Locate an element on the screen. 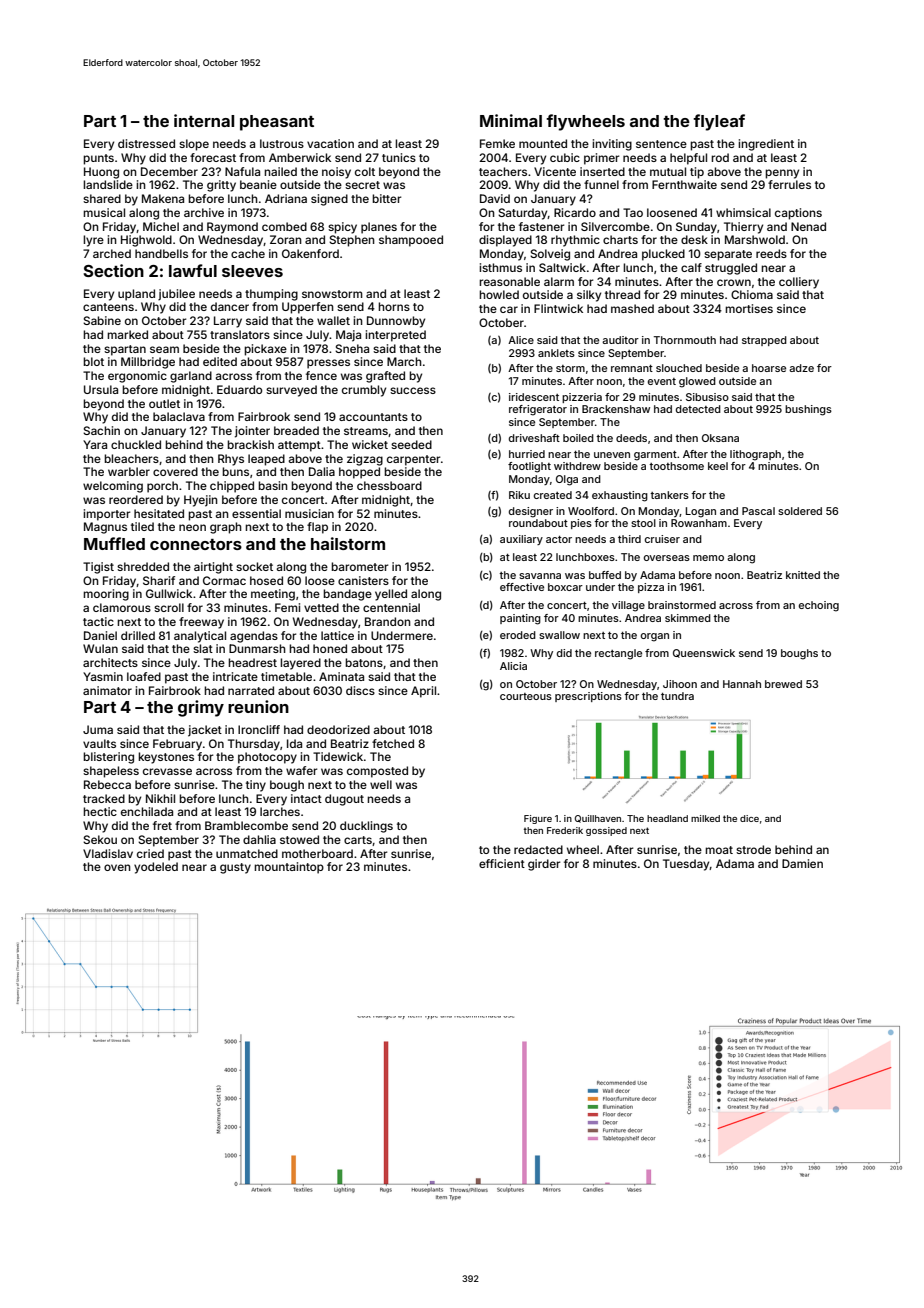  internal is located at coordinates (204, 120).
